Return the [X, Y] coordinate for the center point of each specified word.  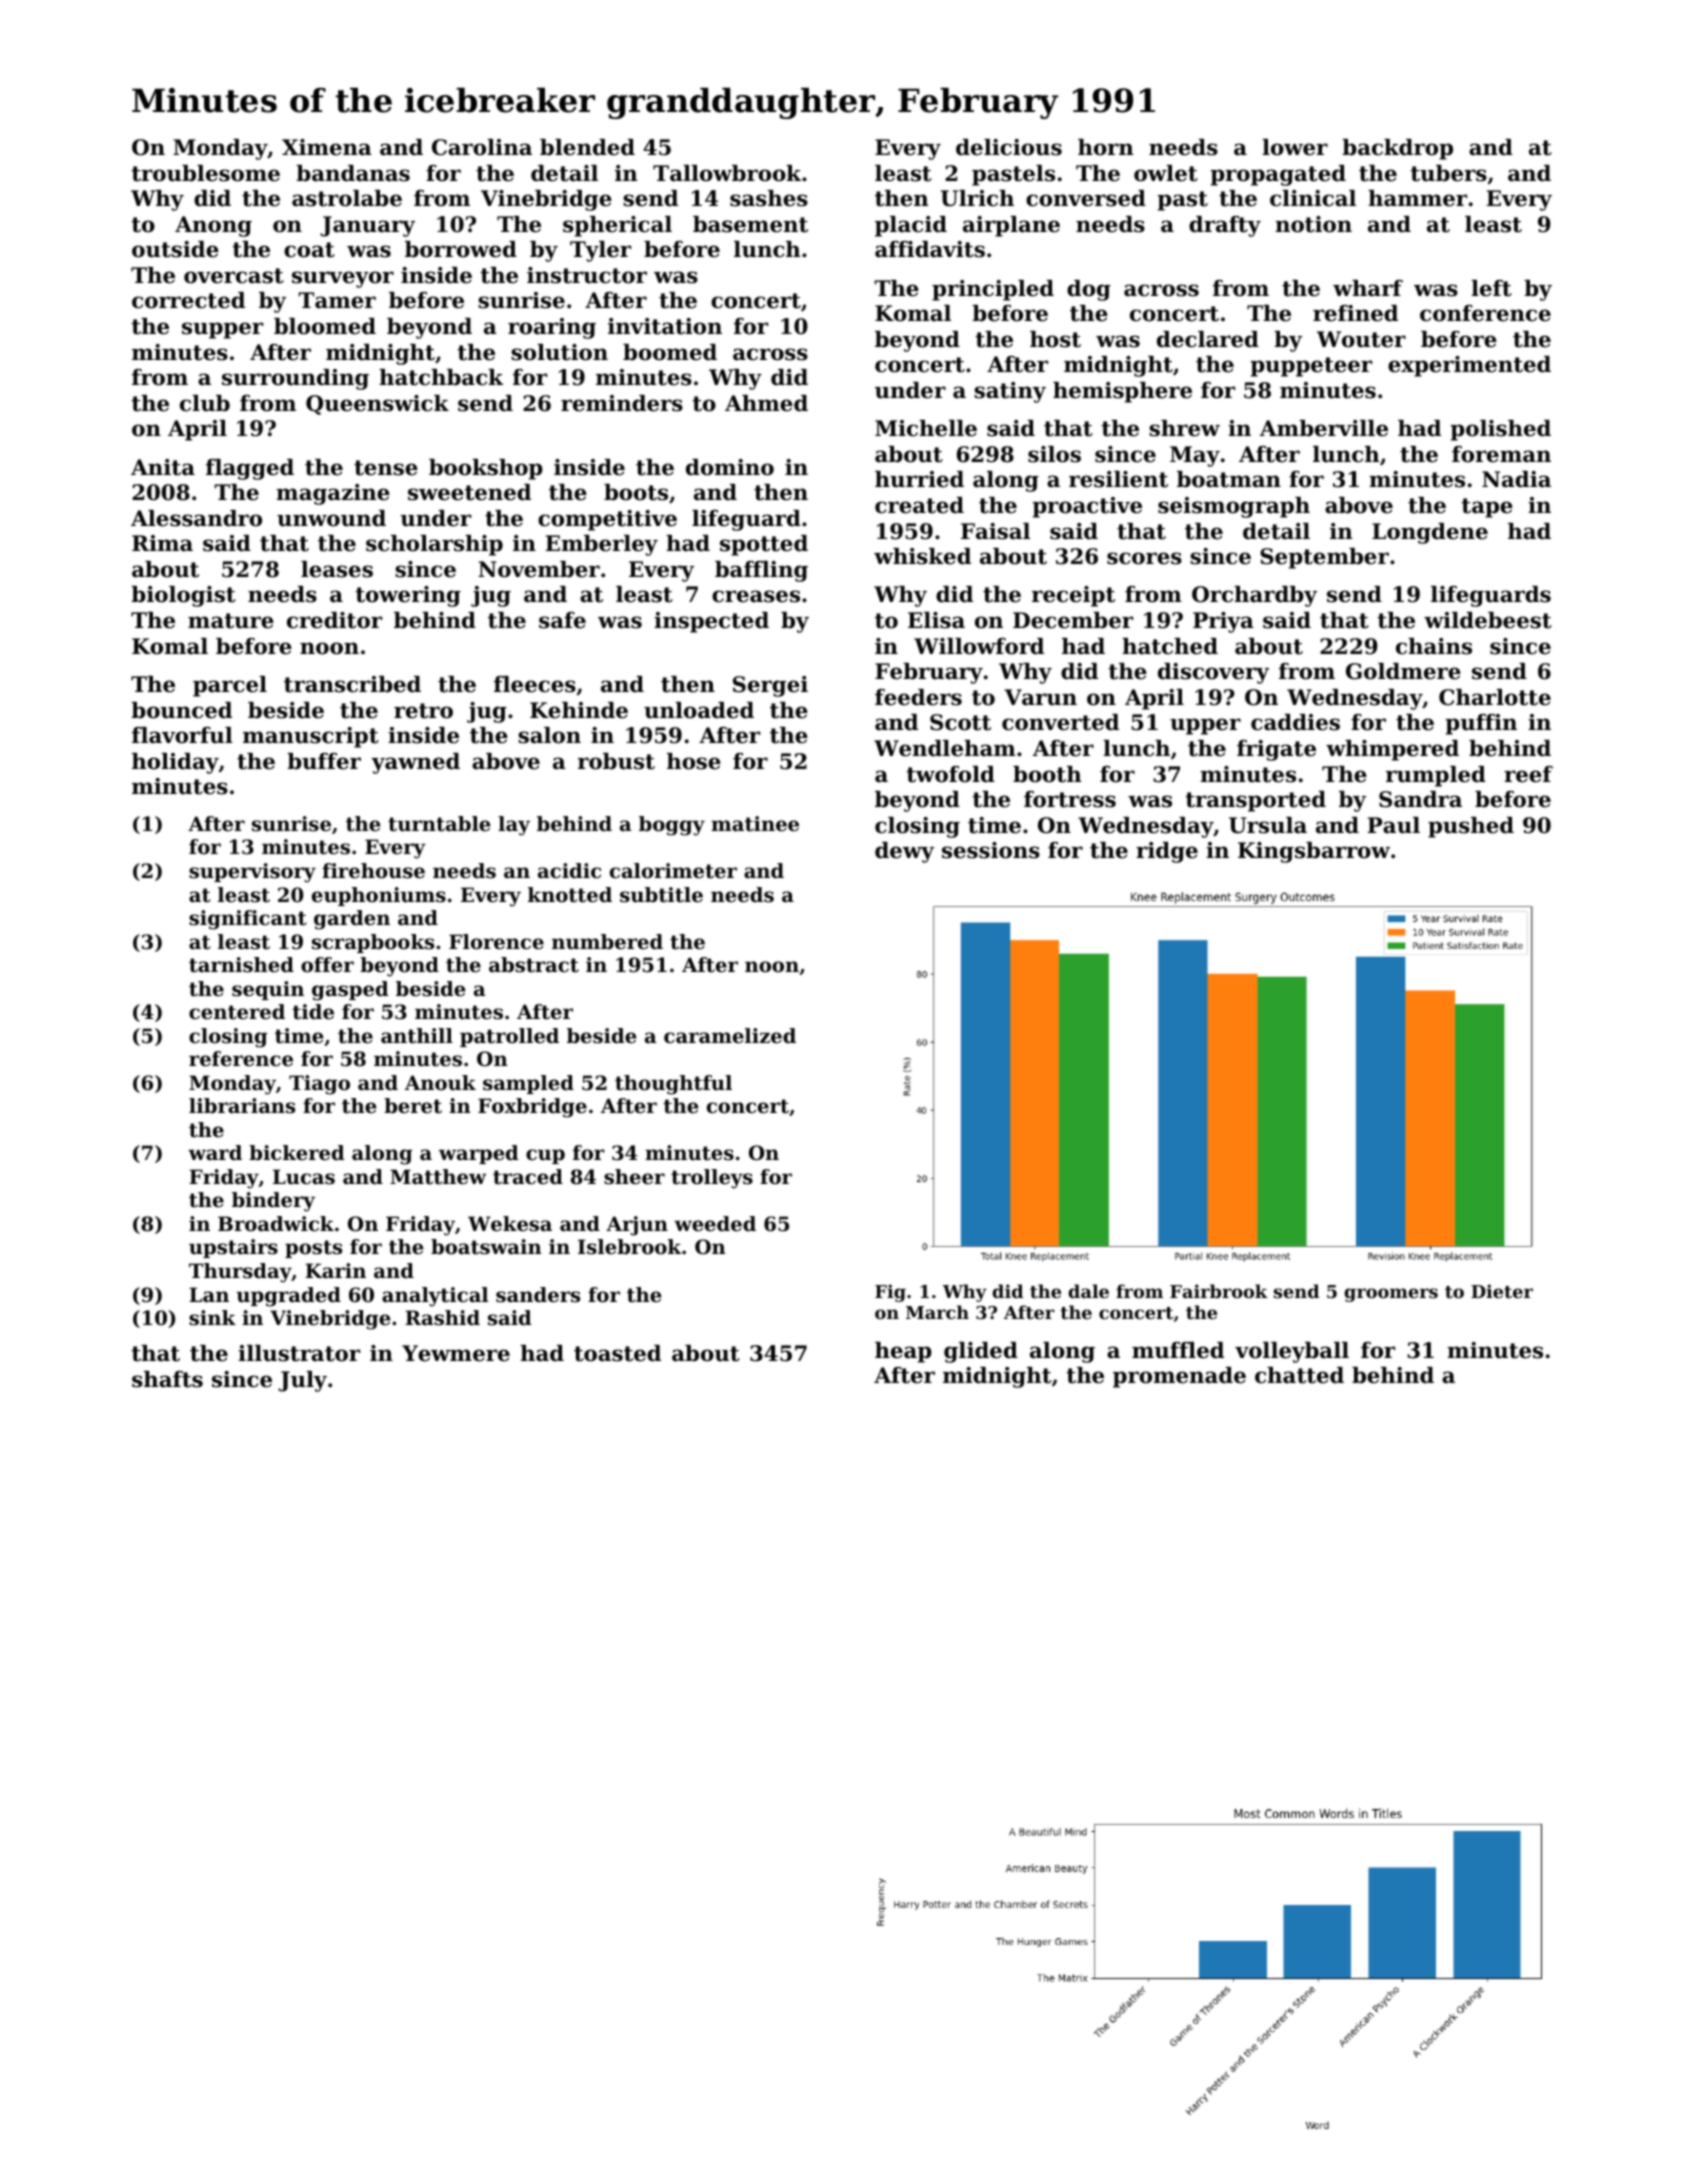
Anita [163, 467]
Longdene [1430, 533]
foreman [1501, 454]
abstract [534, 965]
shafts [167, 1379]
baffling [761, 571]
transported [1255, 801]
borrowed [461, 249]
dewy [904, 852]
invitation [665, 326]
